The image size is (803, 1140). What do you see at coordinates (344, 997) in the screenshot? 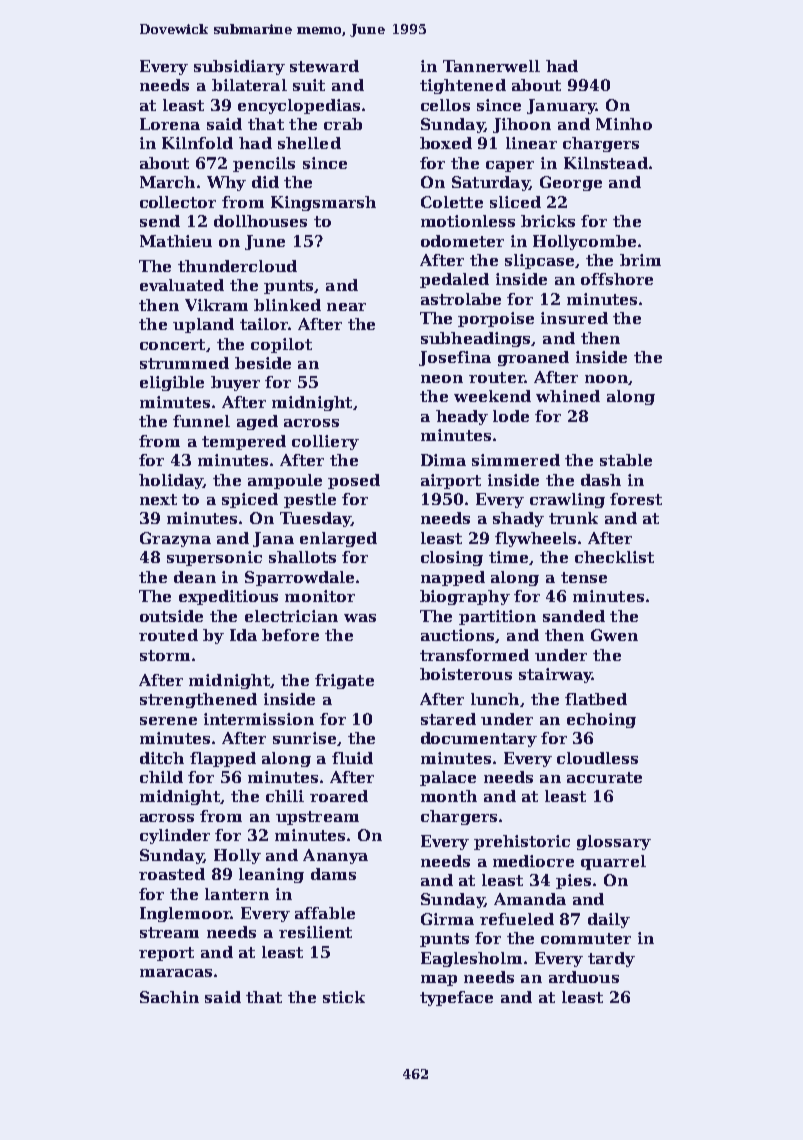
I see `stick` at bounding box center [344, 997].
